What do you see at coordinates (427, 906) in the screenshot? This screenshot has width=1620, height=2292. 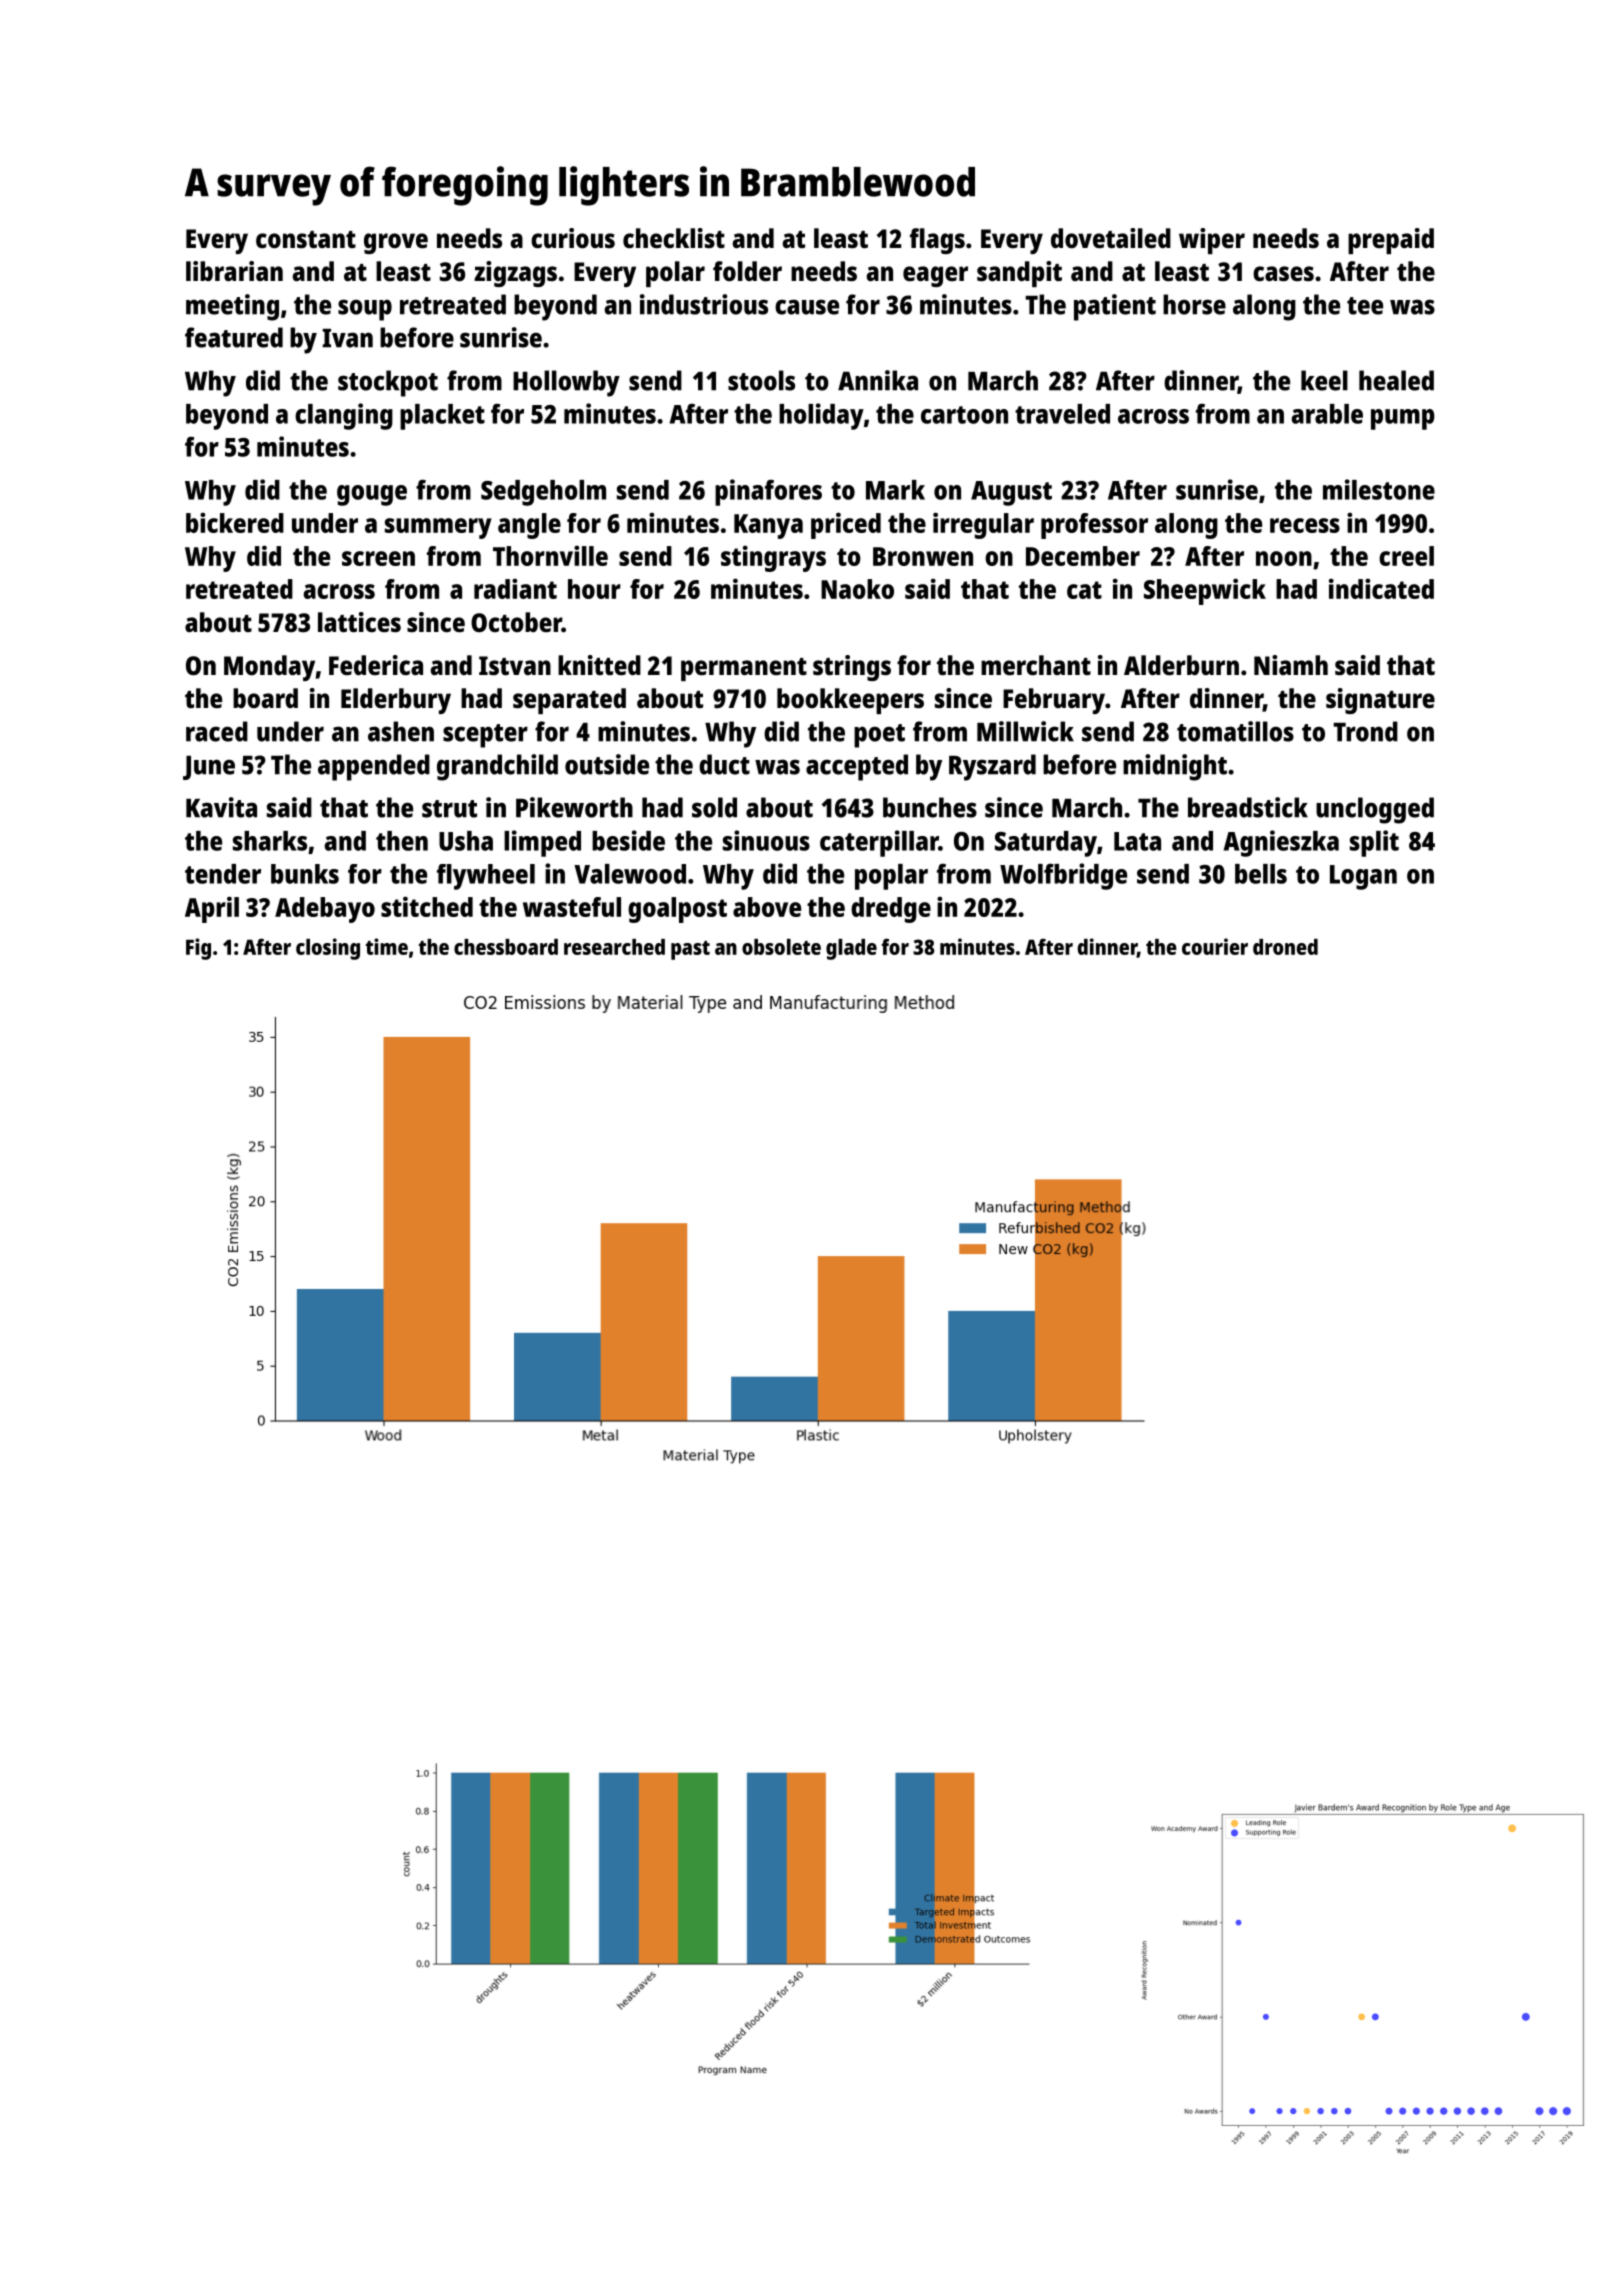 I see `stitched` at bounding box center [427, 906].
